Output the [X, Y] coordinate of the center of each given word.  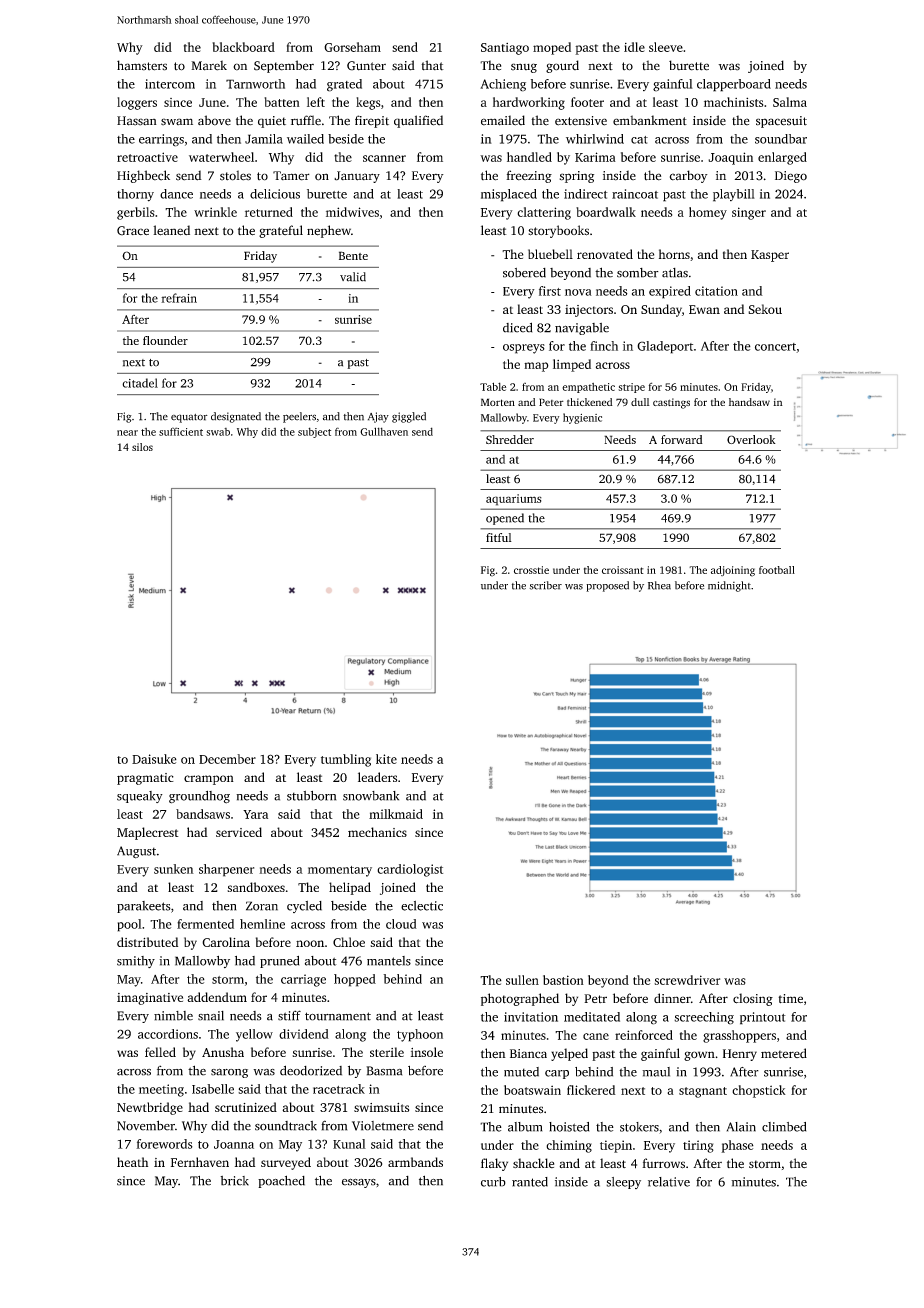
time [790, 998]
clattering [544, 213]
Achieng [503, 85]
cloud [401, 924]
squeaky [140, 797]
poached [281, 1181]
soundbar [781, 139]
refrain [179, 298]
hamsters [142, 65]
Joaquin [730, 158]
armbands [415, 1162]
